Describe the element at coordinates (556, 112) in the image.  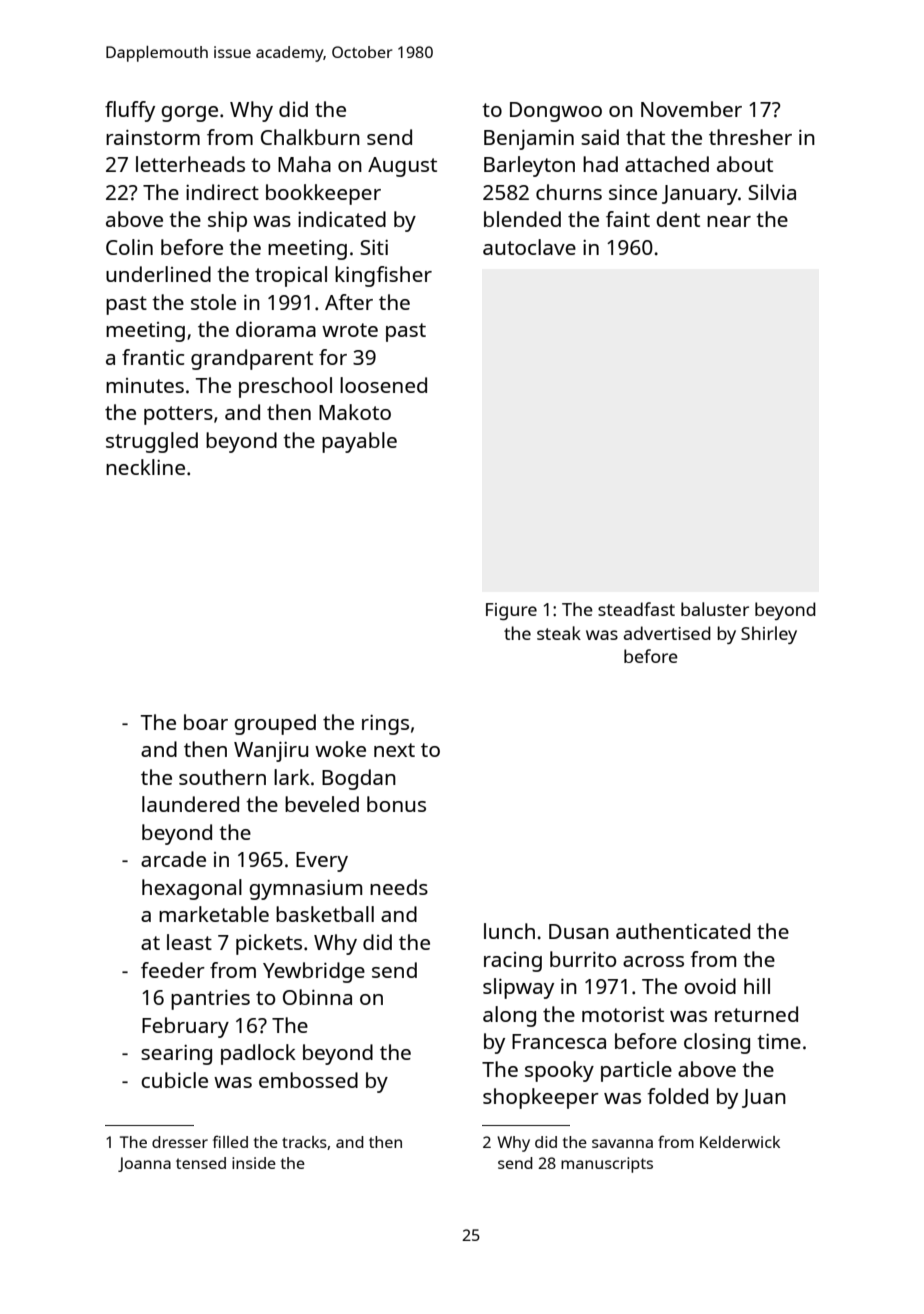
I see `Dongwoo` at that location.
